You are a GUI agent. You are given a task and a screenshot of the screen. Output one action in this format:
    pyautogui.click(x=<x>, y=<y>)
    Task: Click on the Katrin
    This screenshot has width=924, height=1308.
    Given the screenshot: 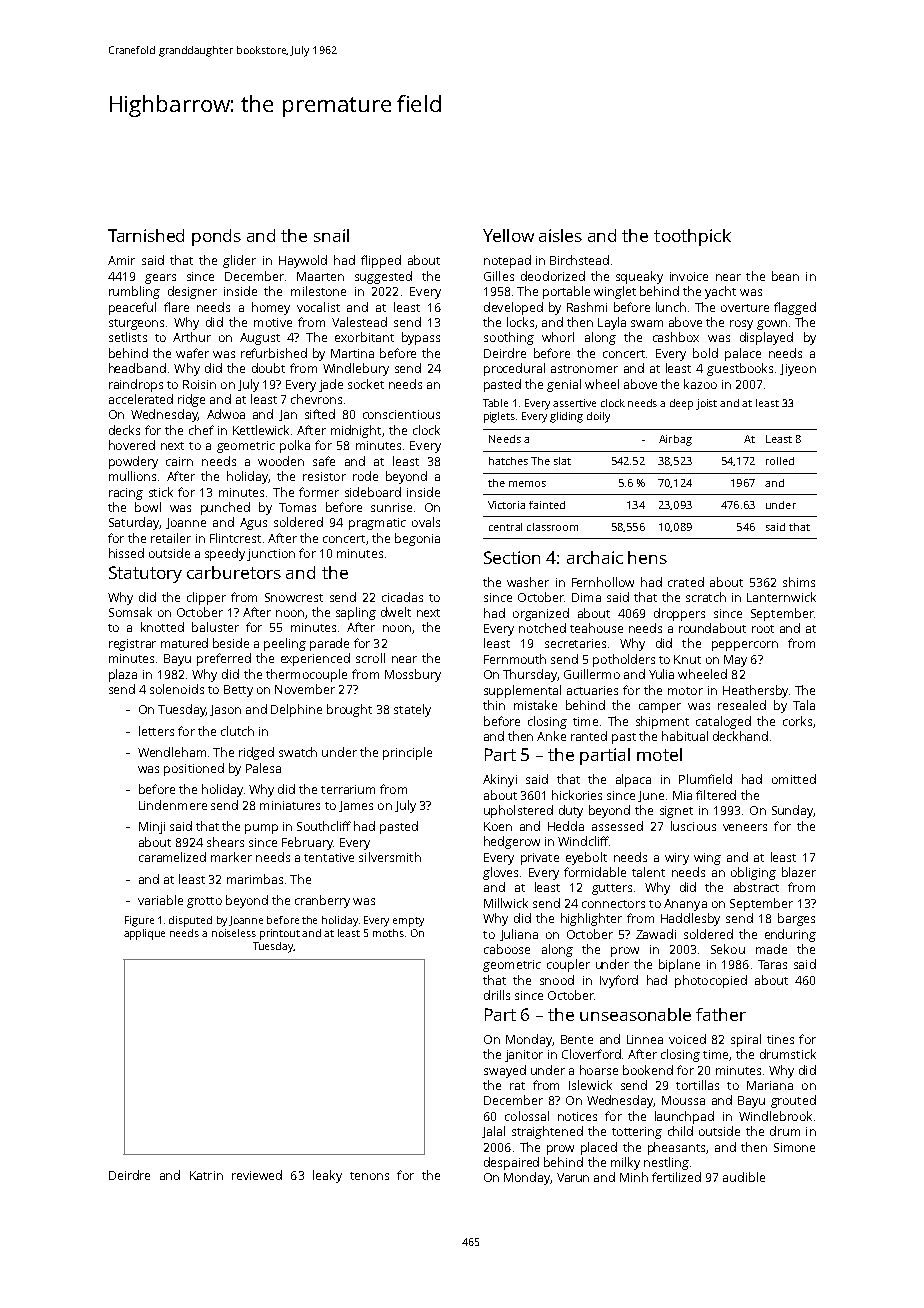 What is the action you would take?
    pyautogui.click(x=206, y=1175)
